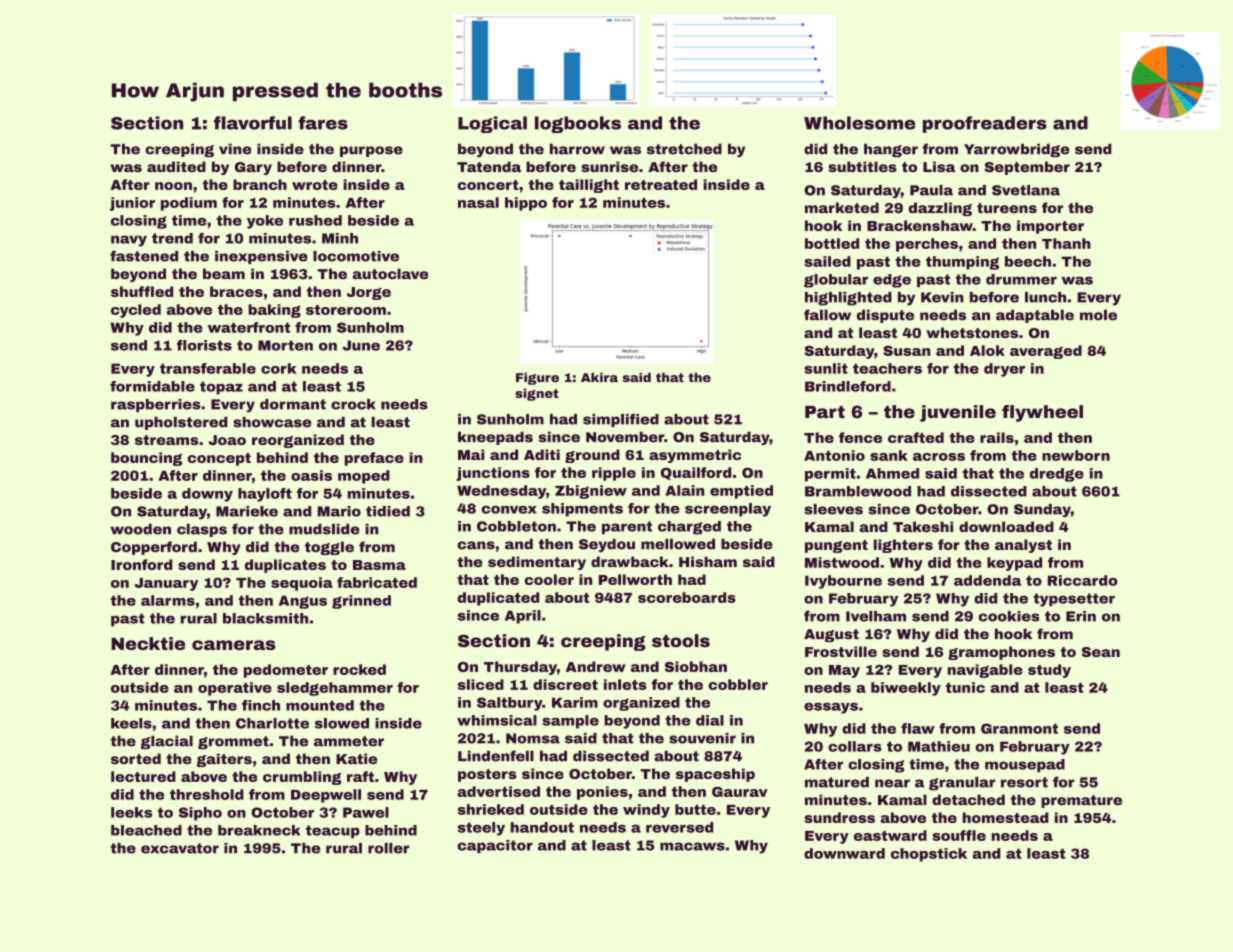 This image has height=952, width=1233. What do you see at coordinates (131, 812) in the image?
I see `leeks` at bounding box center [131, 812].
